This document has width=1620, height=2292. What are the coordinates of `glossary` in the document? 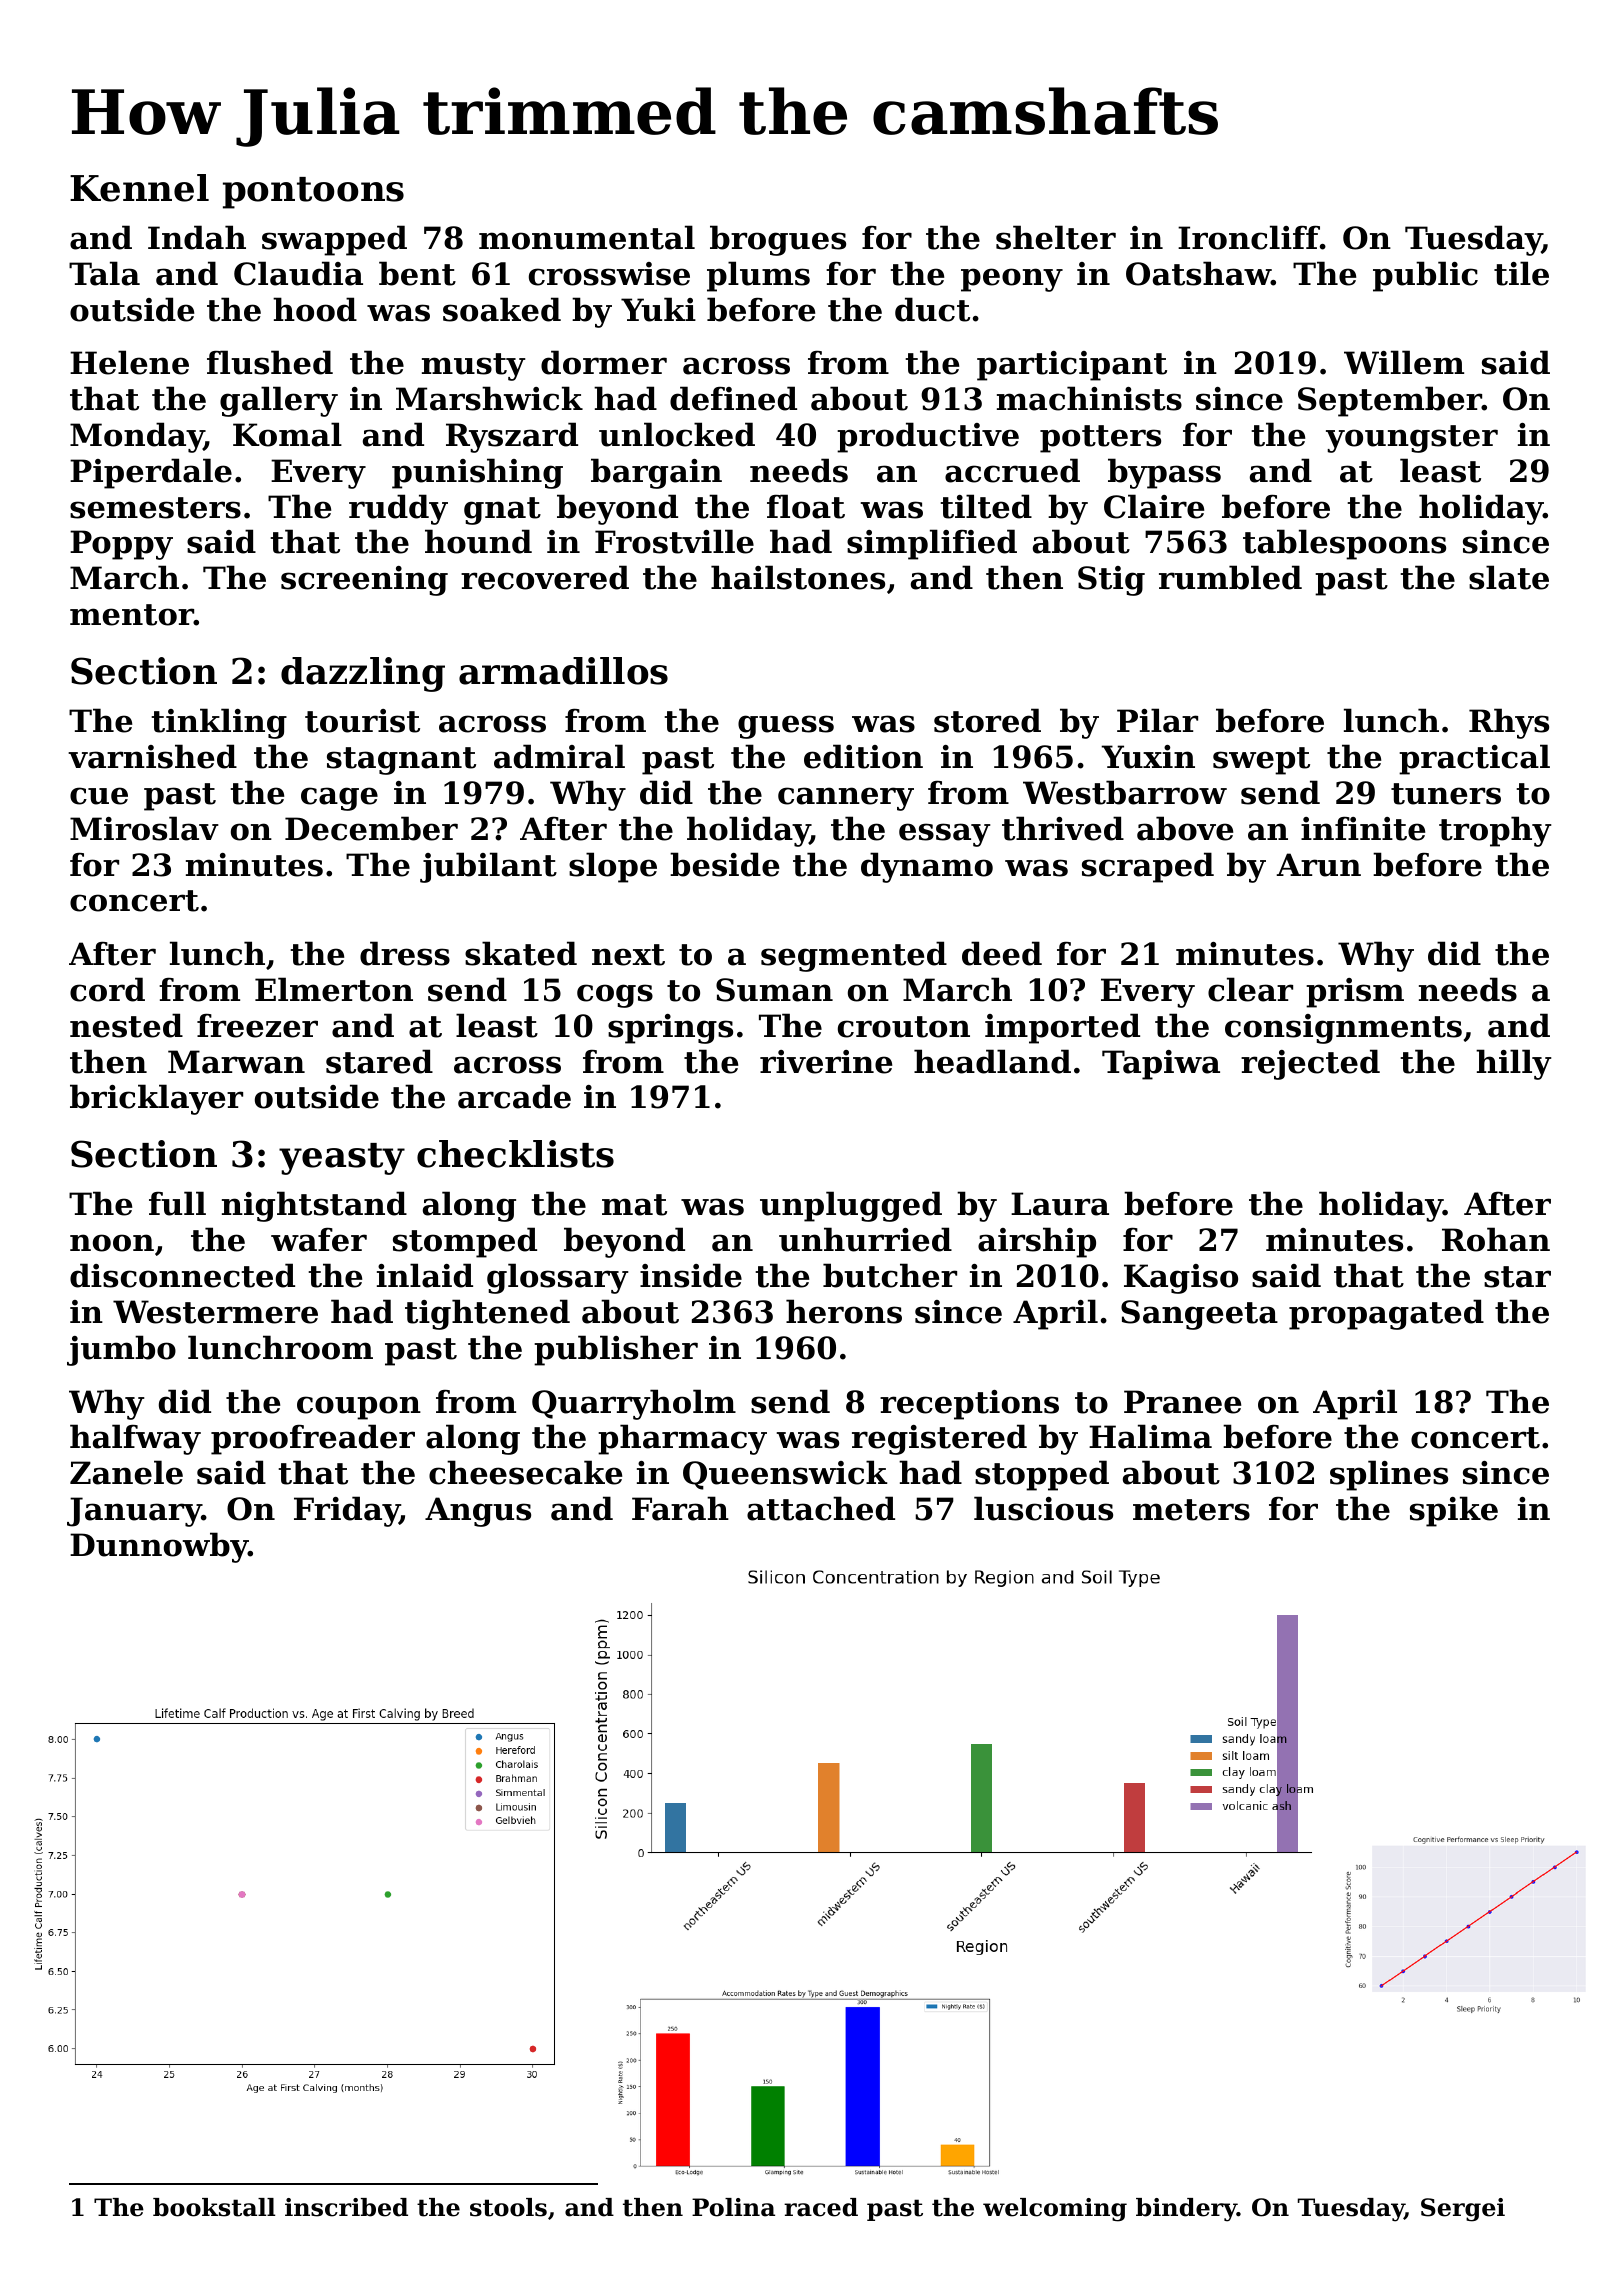 It's located at (557, 1278).
